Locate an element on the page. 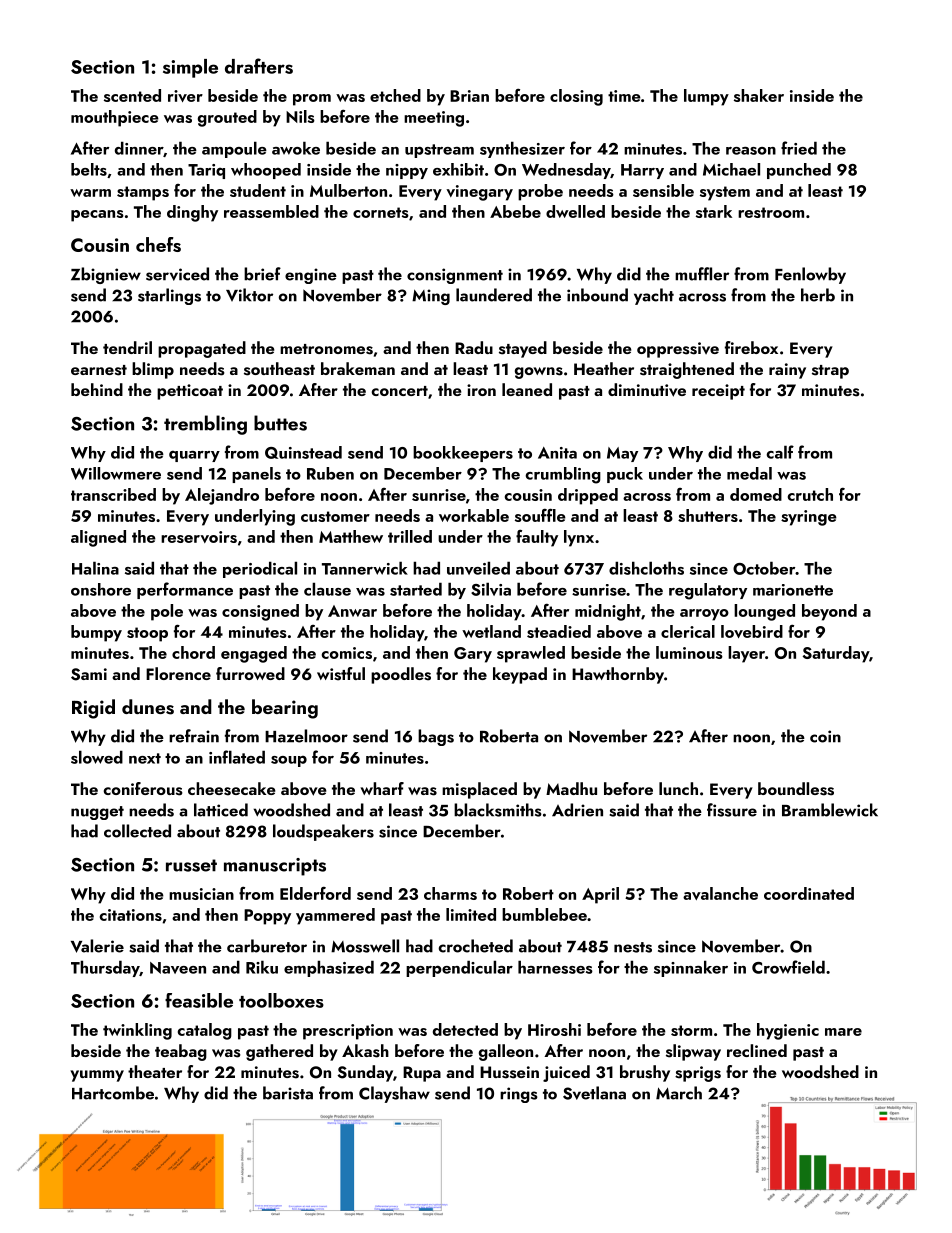  lumpy is located at coordinates (706, 97).
